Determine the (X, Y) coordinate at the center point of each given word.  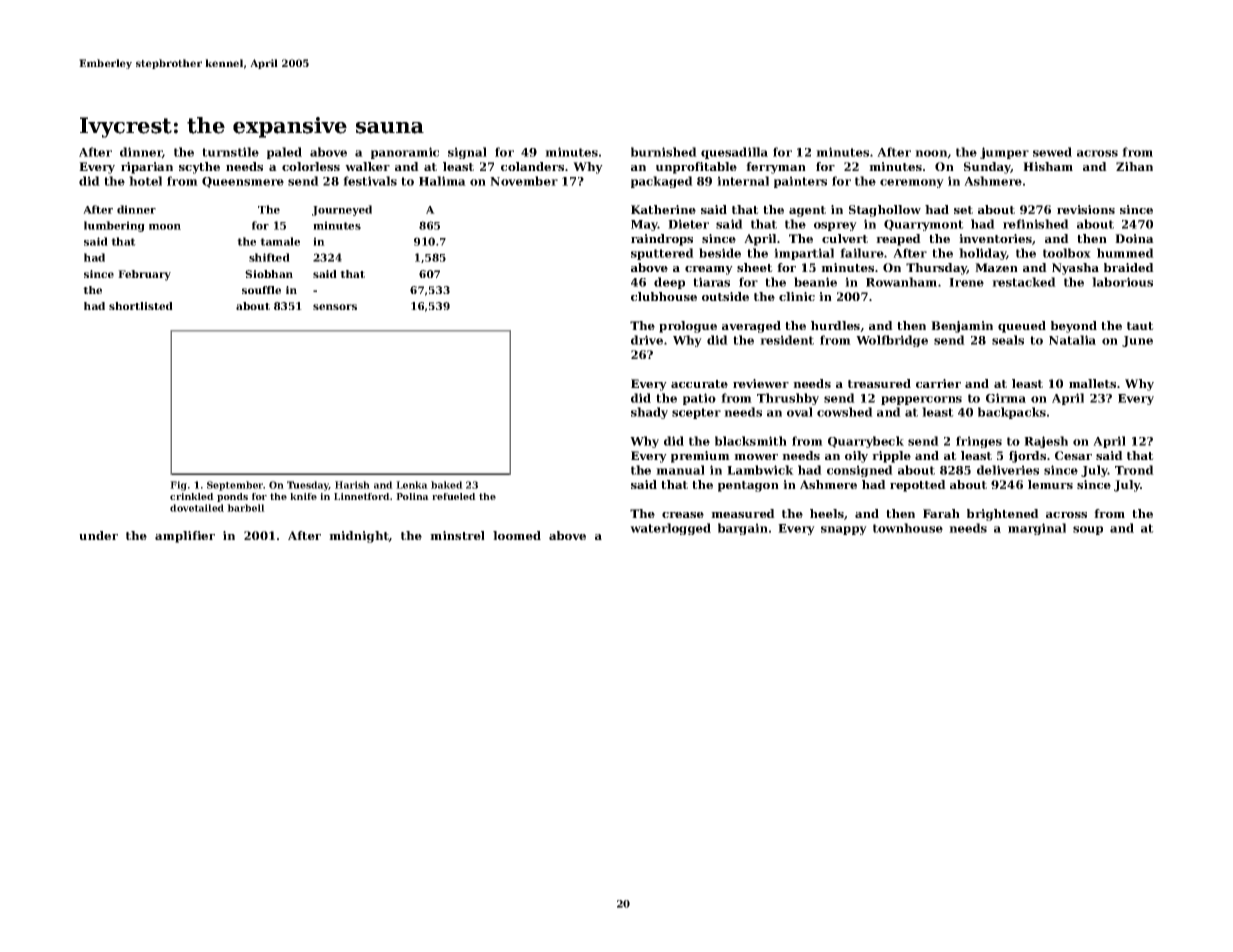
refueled (454, 496)
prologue (688, 327)
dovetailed (197, 508)
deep (669, 283)
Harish (352, 485)
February (144, 275)
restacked (1024, 282)
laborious (1122, 282)
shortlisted (141, 306)
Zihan (1134, 166)
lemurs (1050, 484)
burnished (664, 152)
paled (284, 153)
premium (700, 457)
